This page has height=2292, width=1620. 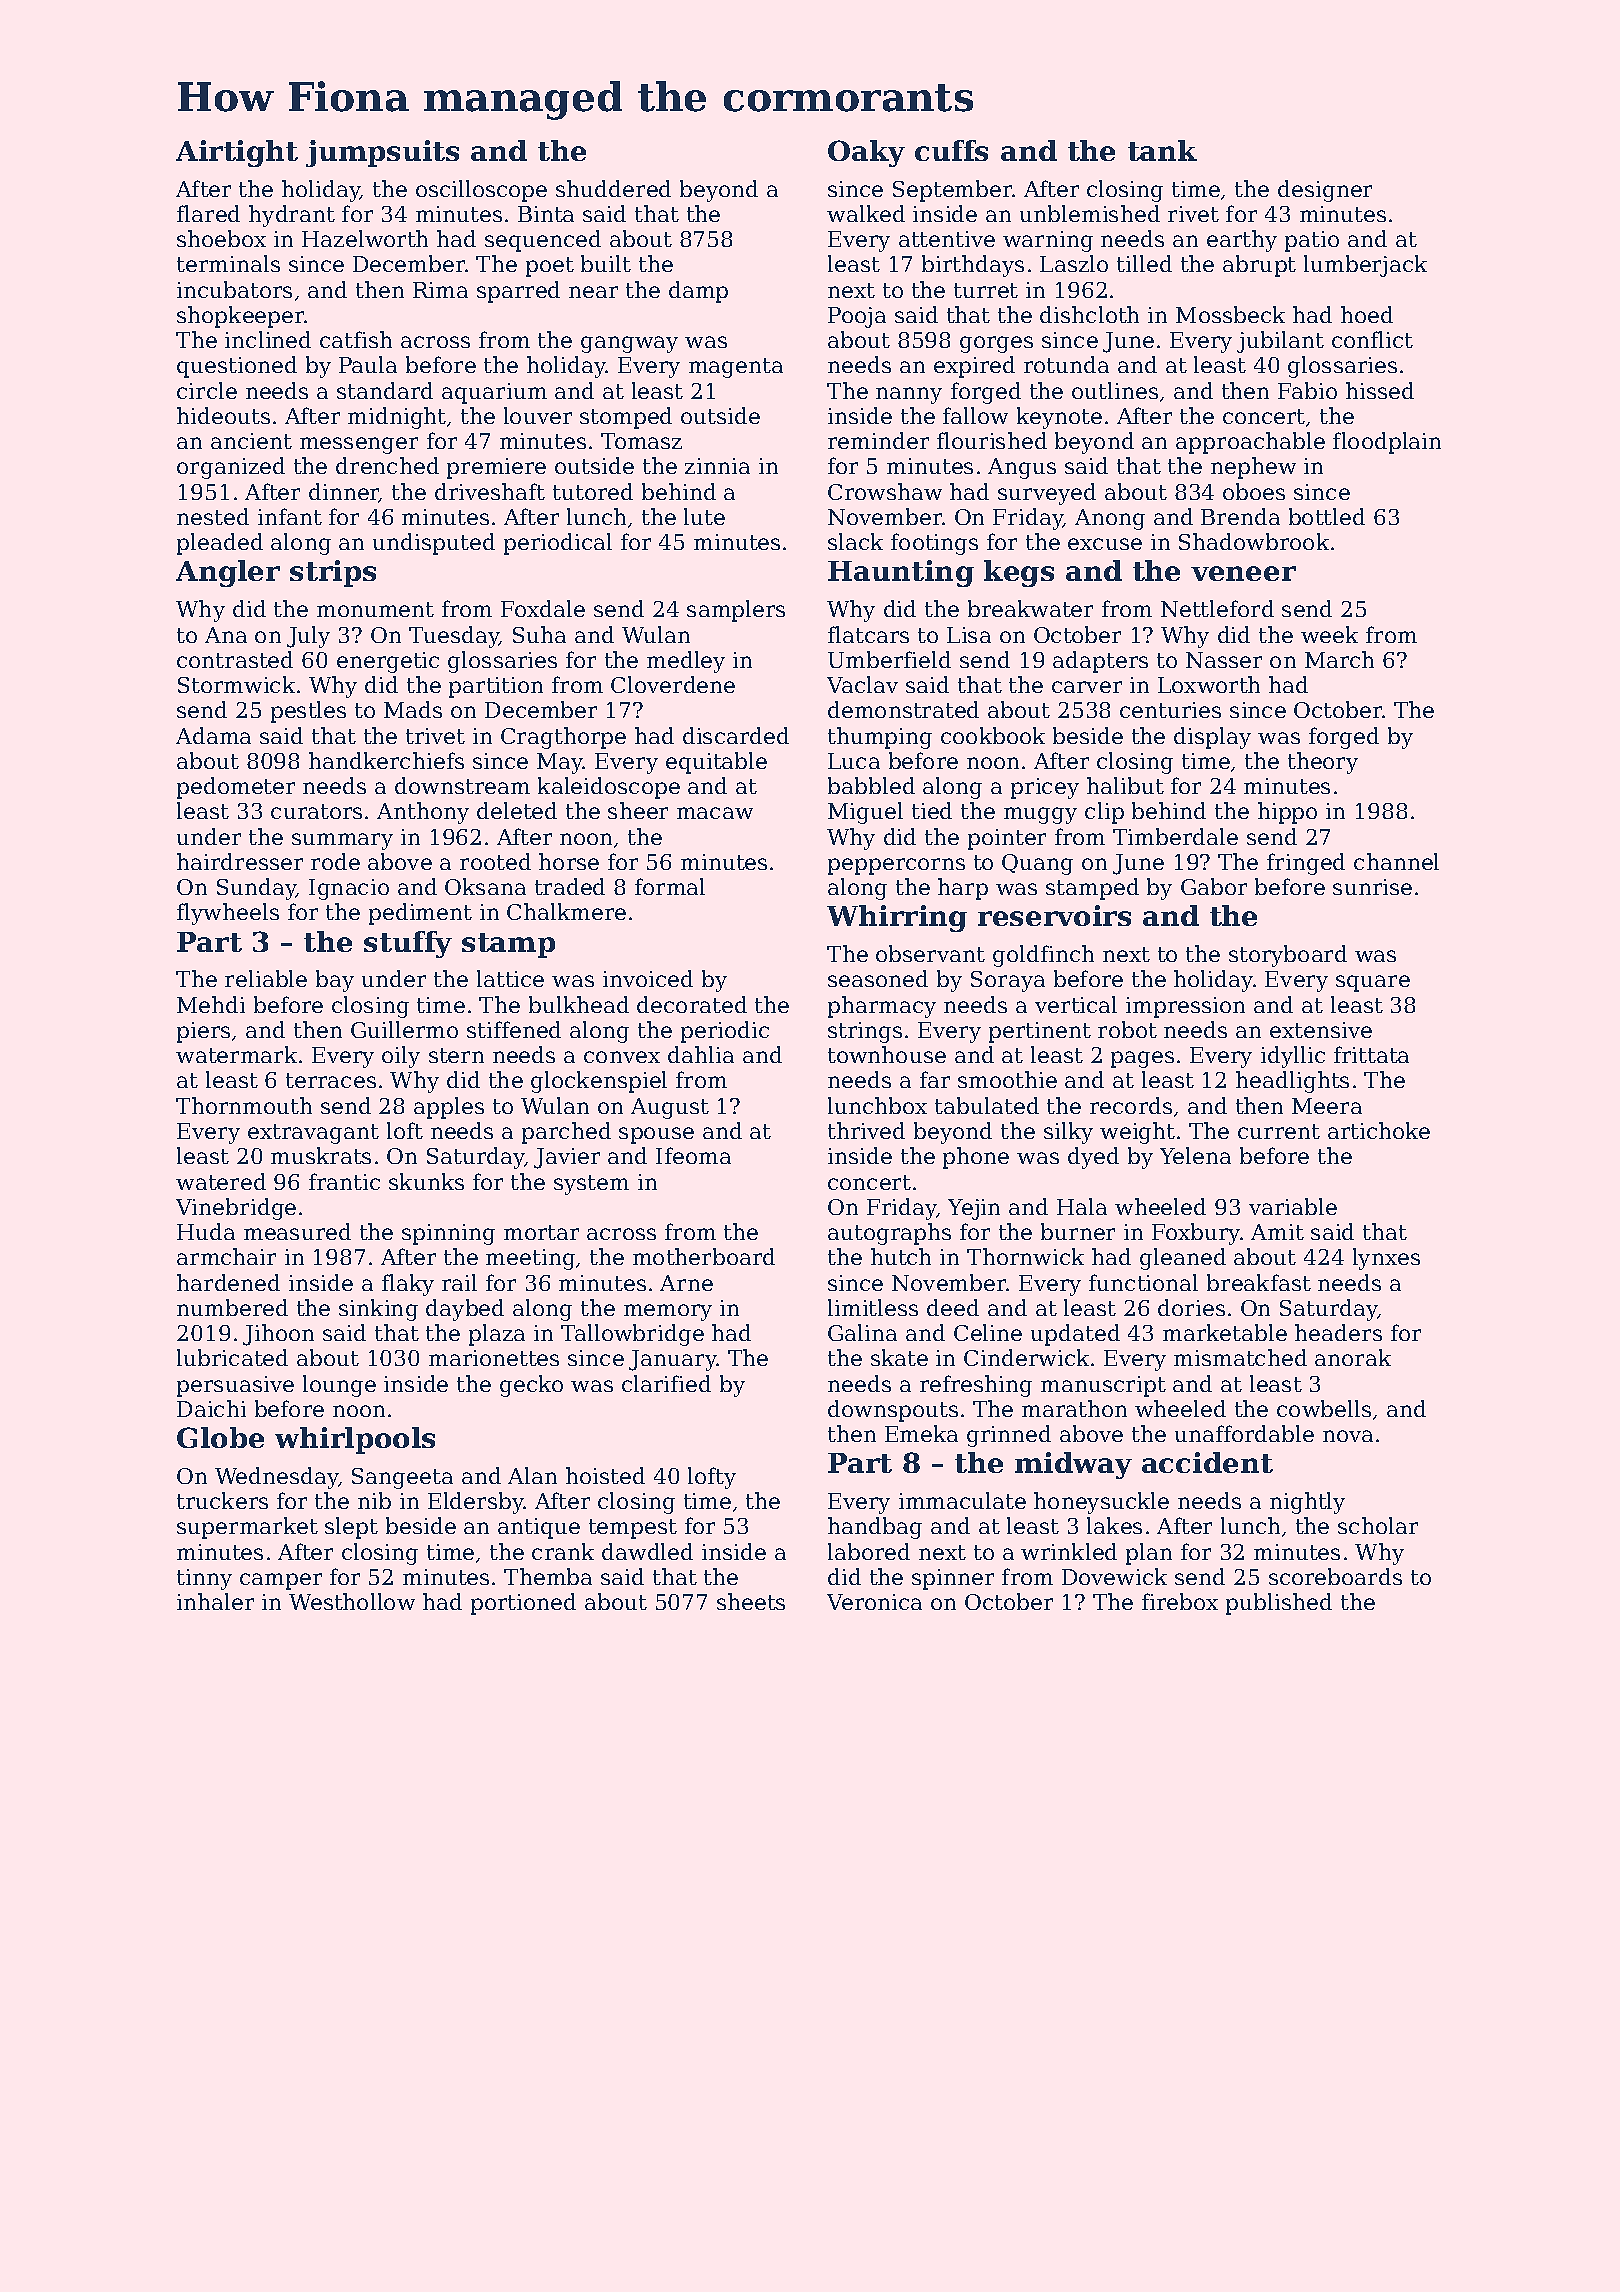 What do you see at coordinates (402, 1478) in the page?
I see `Sangeeta` at bounding box center [402, 1478].
